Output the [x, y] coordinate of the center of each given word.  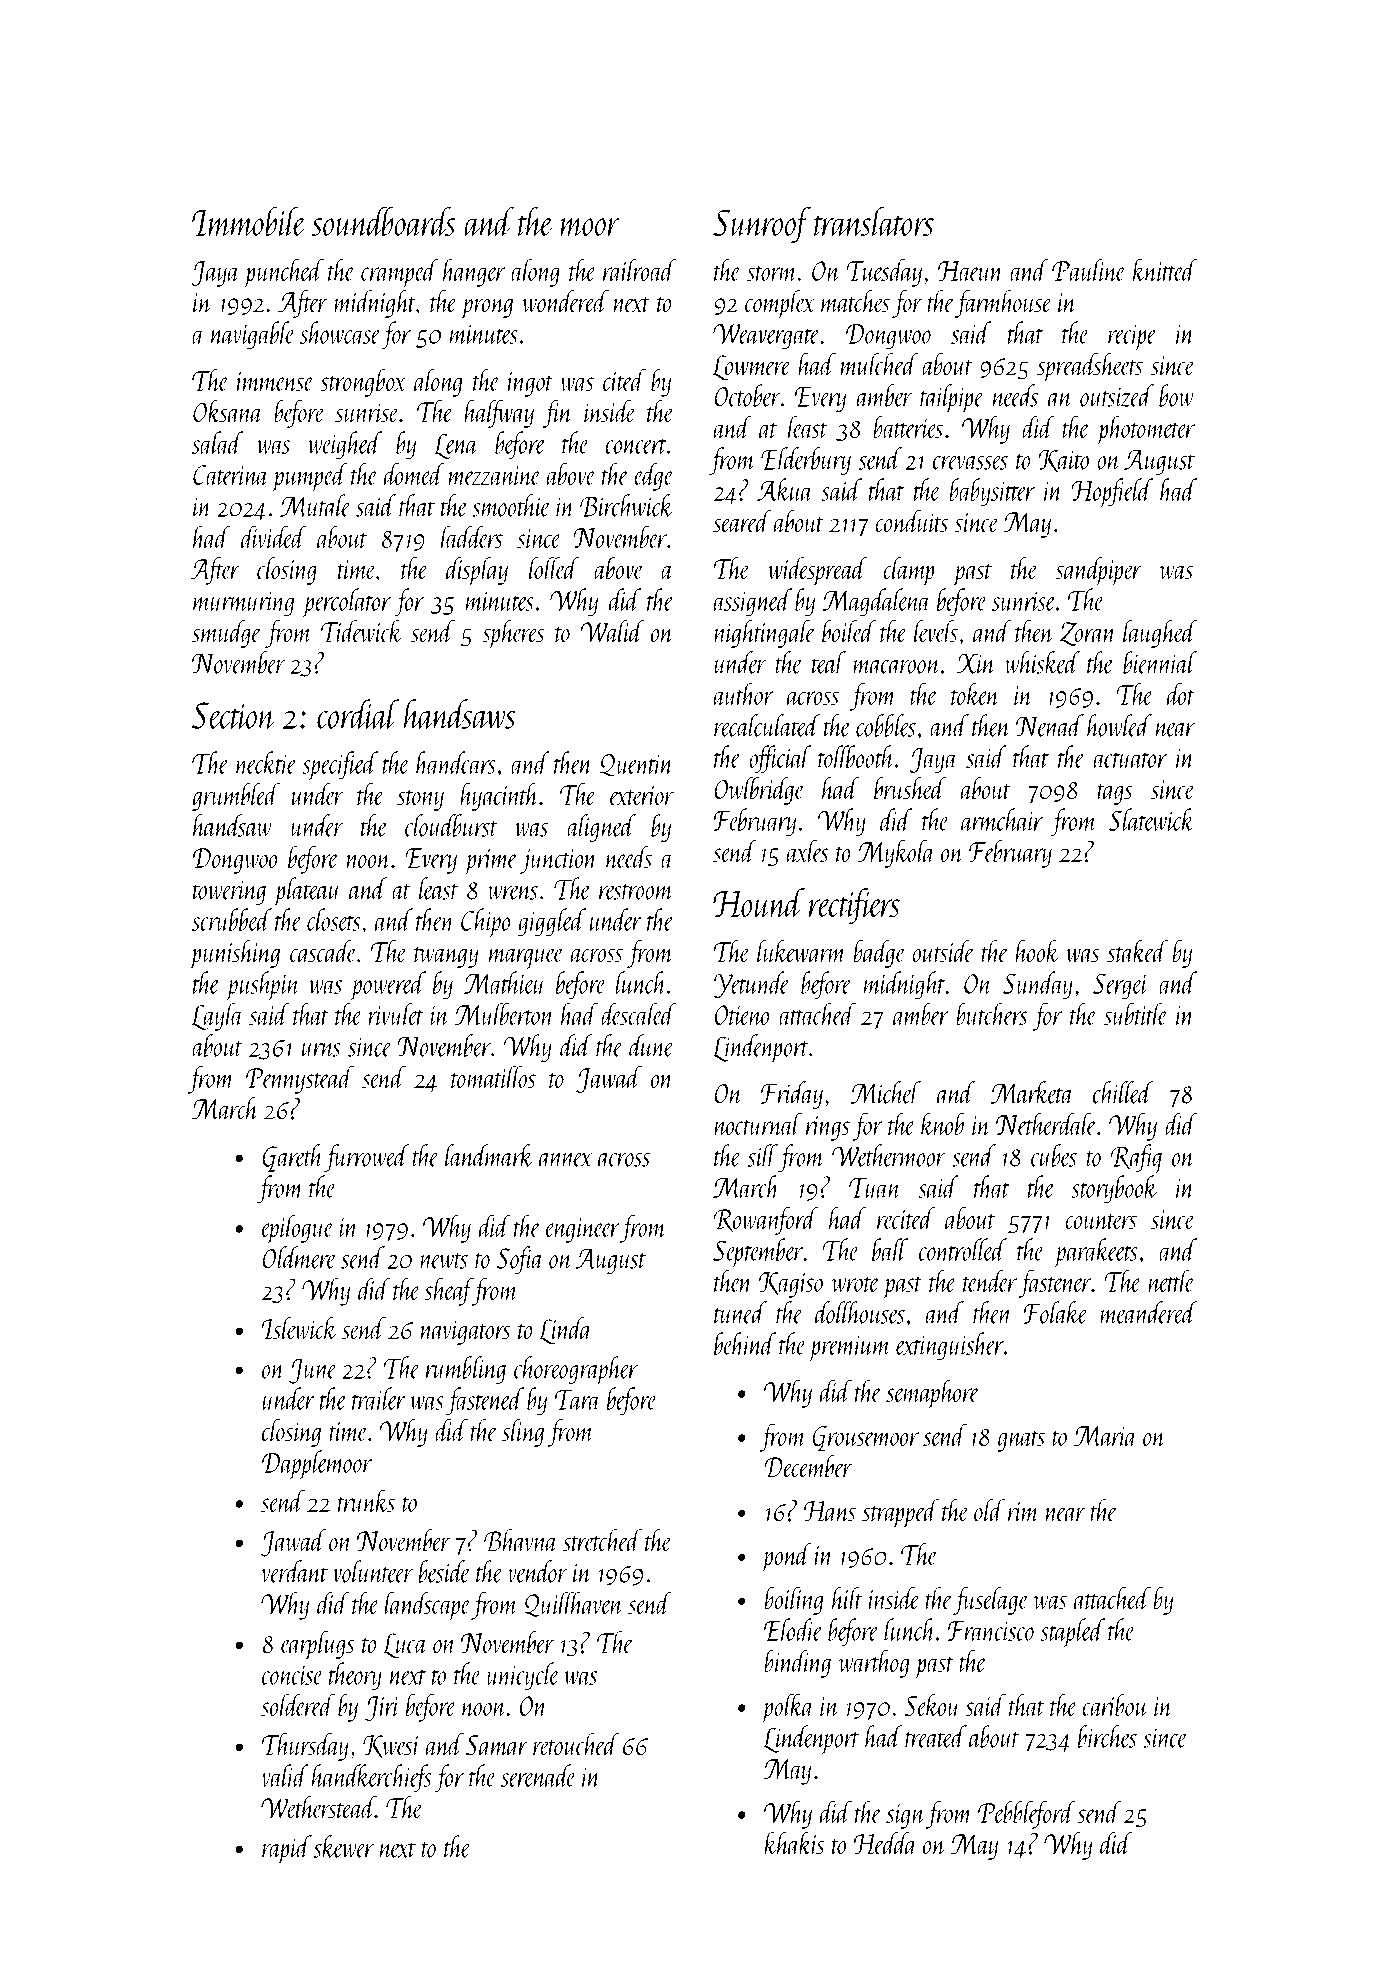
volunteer [373, 1571]
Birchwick [627, 505]
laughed [1160, 634]
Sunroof [762, 224]
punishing [235, 954]
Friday [792, 1095]
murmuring [243, 604]
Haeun [971, 271]
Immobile [249, 221]
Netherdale [1046, 1123]
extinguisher [950, 1346]
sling [523, 1433]
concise [292, 1675]
